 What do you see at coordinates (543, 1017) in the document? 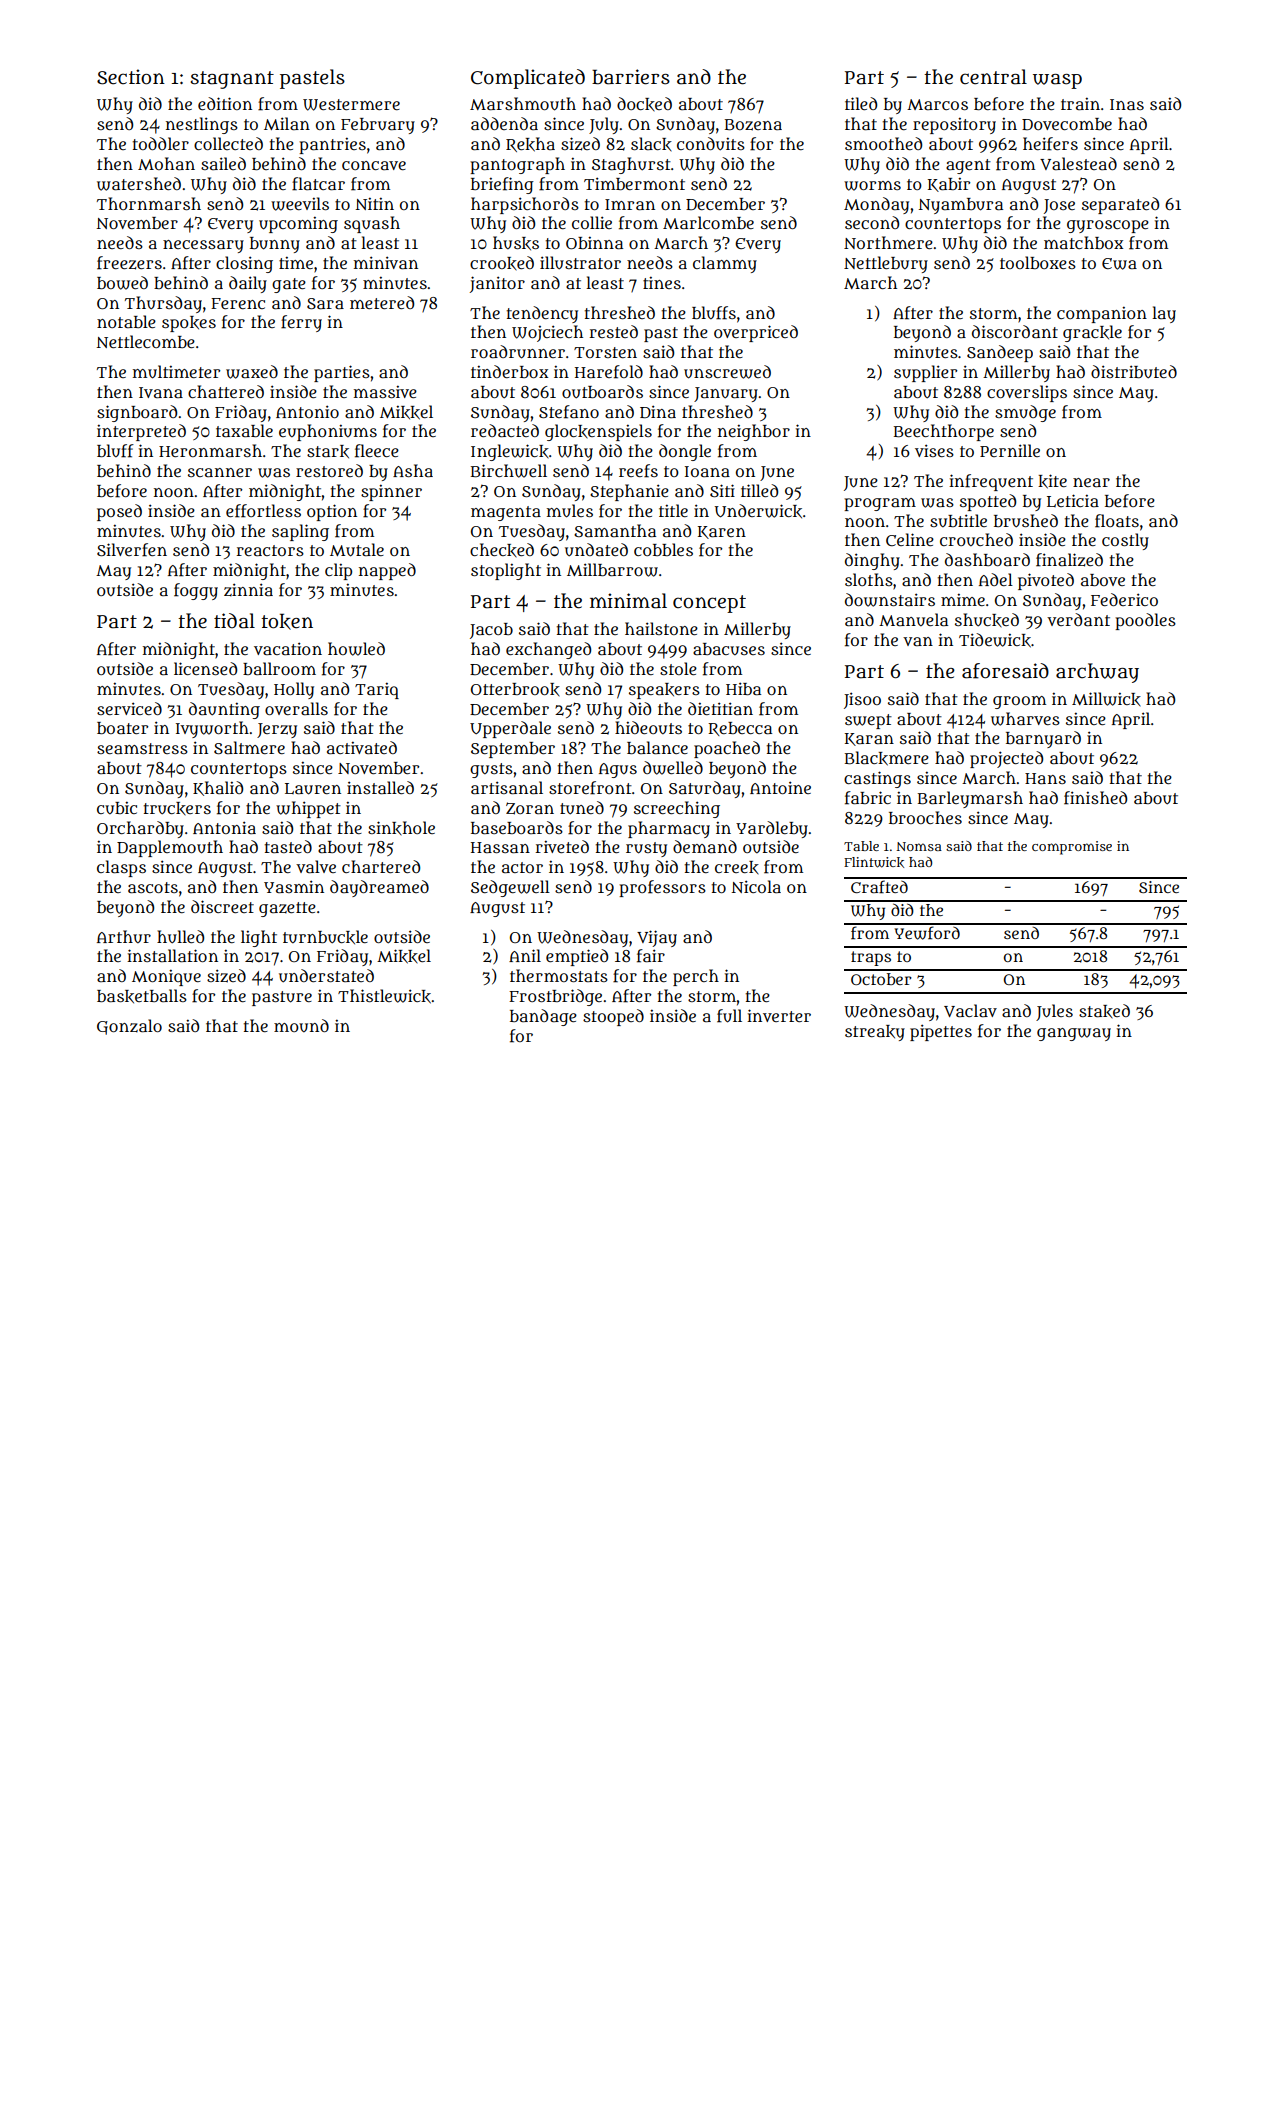
I see `bandage` at bounding box center [543, 1017].
